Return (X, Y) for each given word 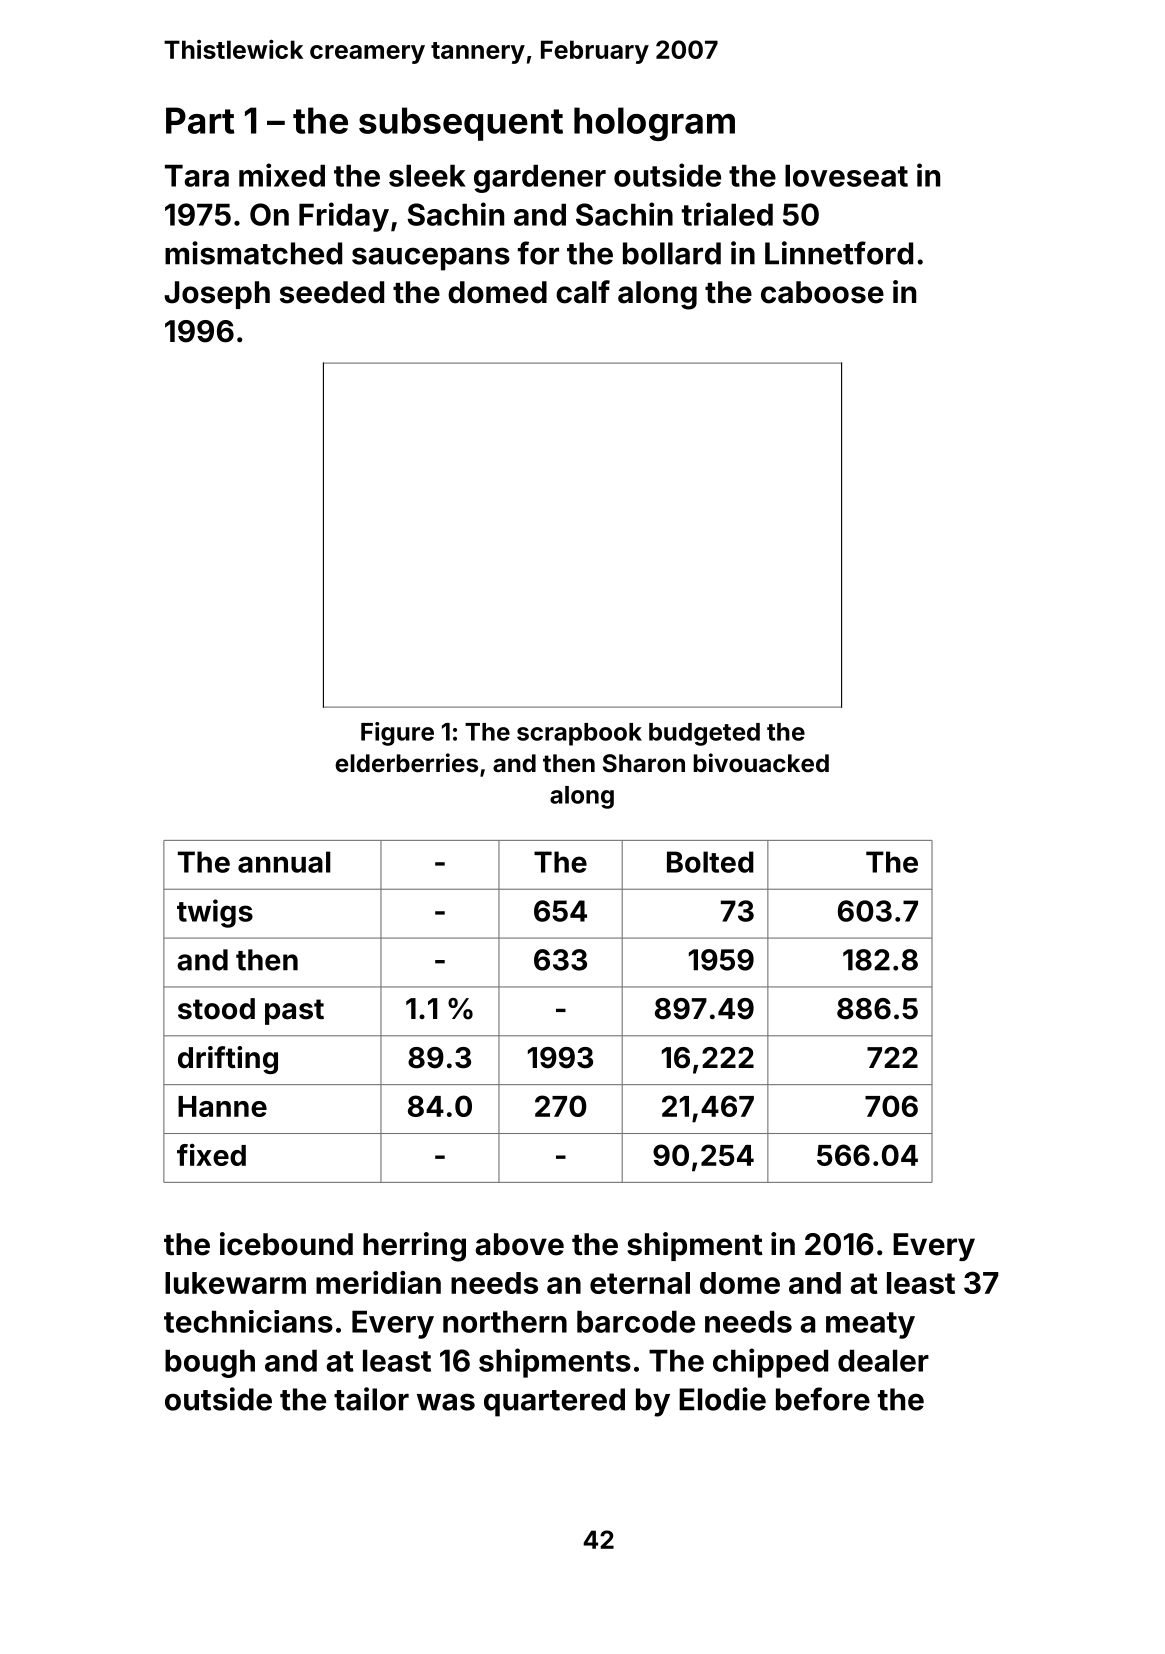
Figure (397, 734)
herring (414, 1247)
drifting (228, 1060)
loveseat (846, 176)
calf (583, 292)
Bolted (710, 862)
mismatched (253, 253)
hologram (654, 124)
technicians (248, 1321)
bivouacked (761, 763)
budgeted (704, 734)
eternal (640, 1283)
